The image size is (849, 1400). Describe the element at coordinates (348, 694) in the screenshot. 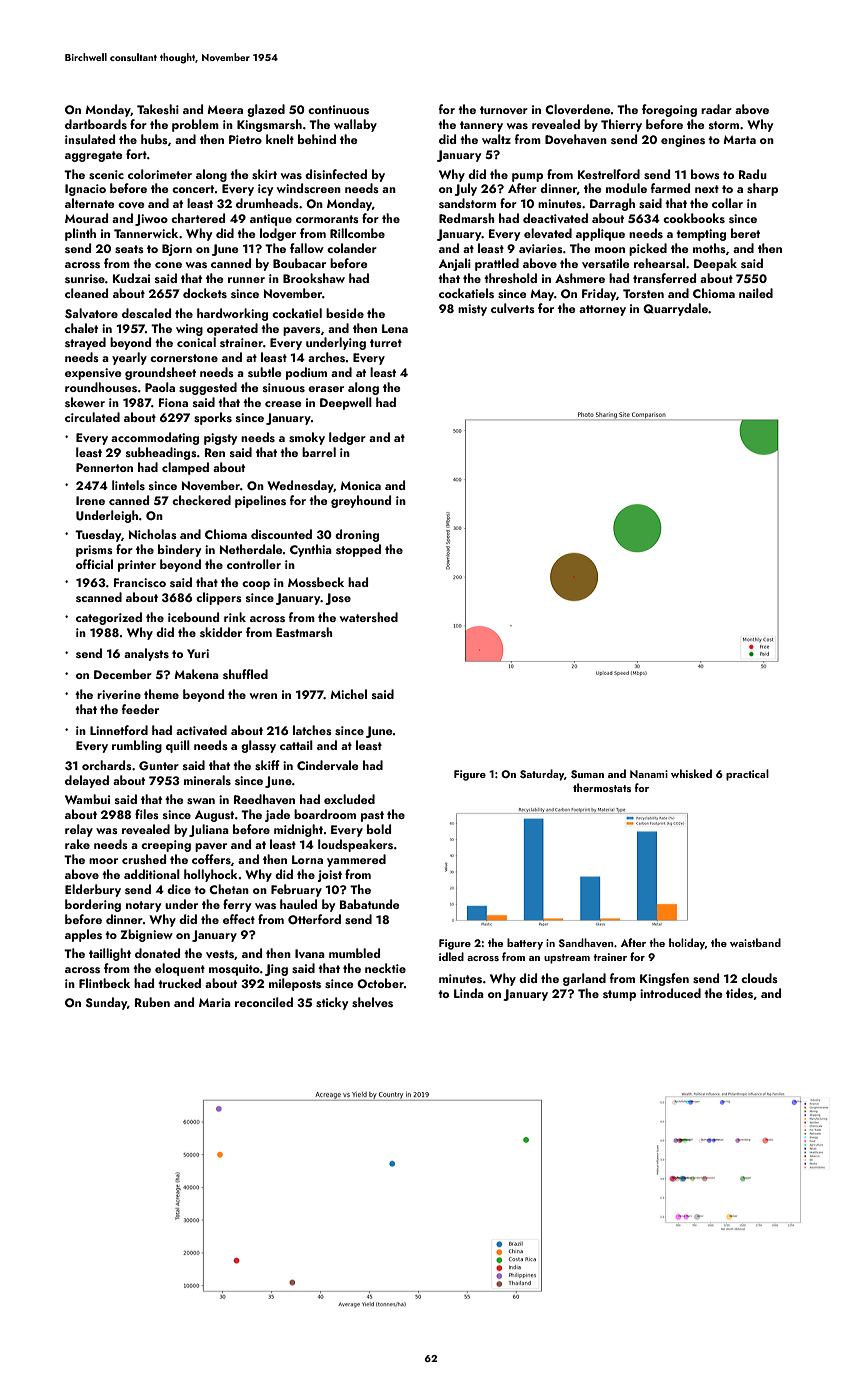

I see `Michel` at that location.
